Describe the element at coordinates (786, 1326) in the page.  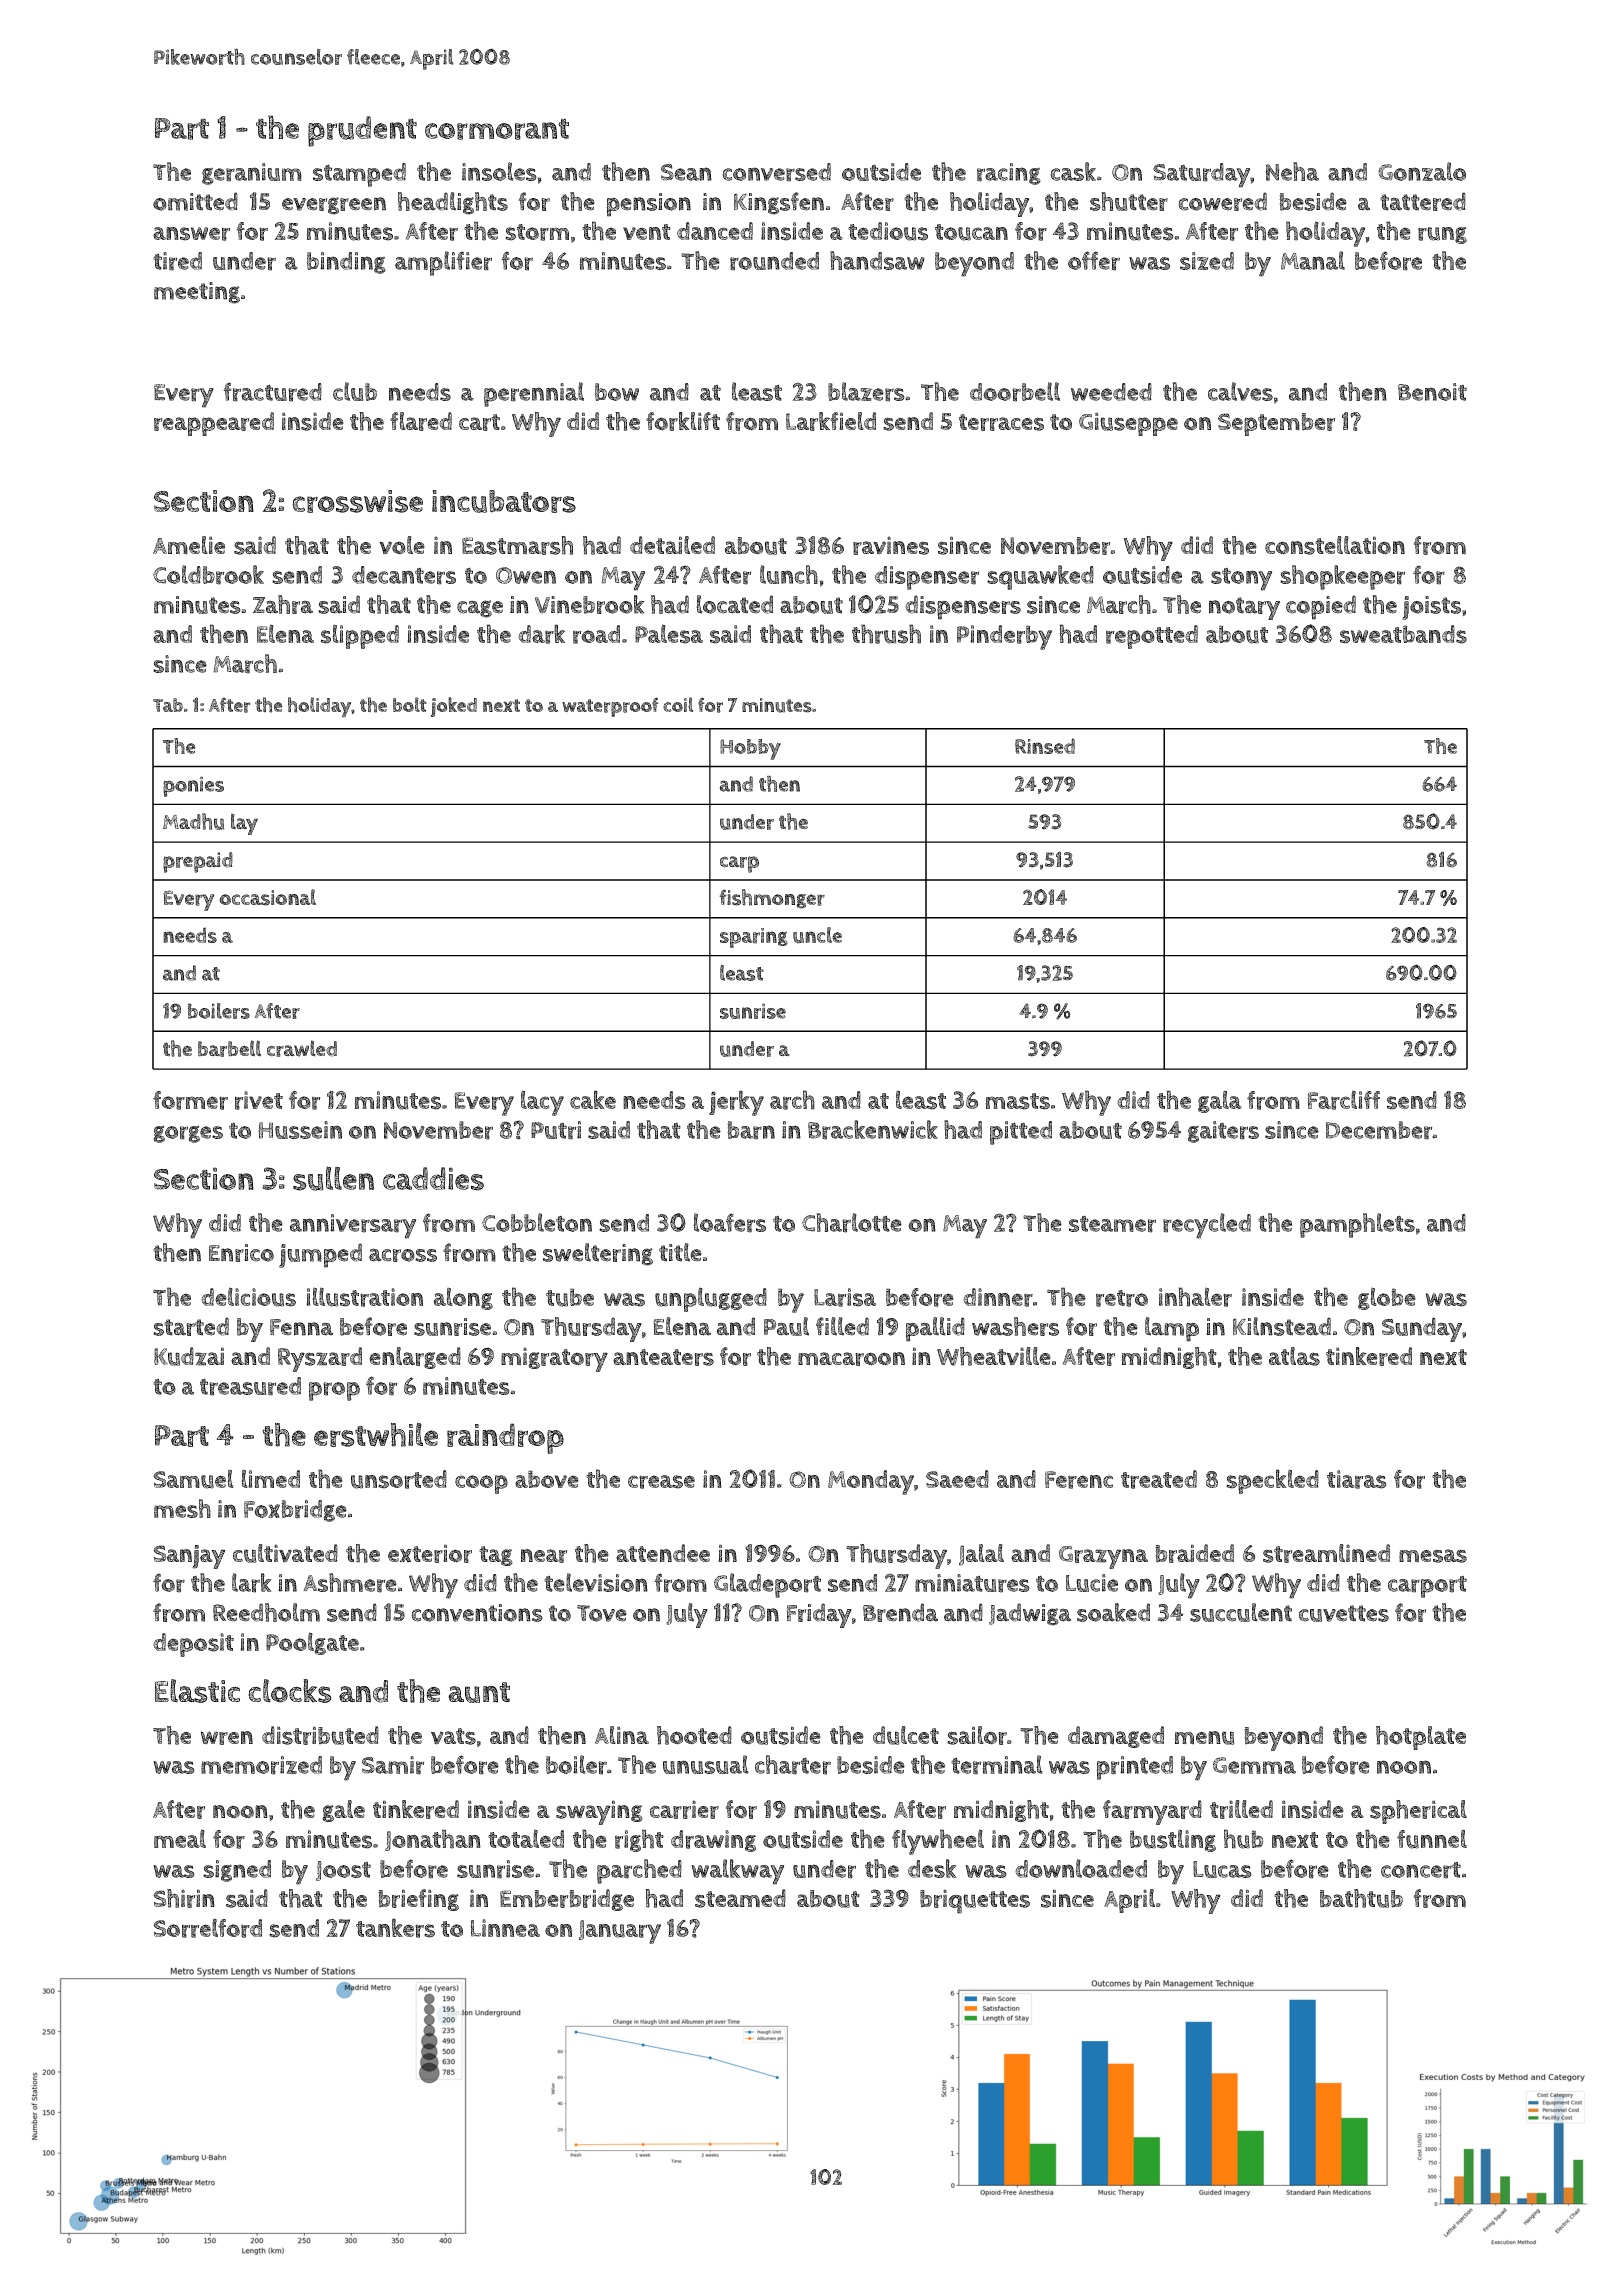
I see `Paul` at that location.
